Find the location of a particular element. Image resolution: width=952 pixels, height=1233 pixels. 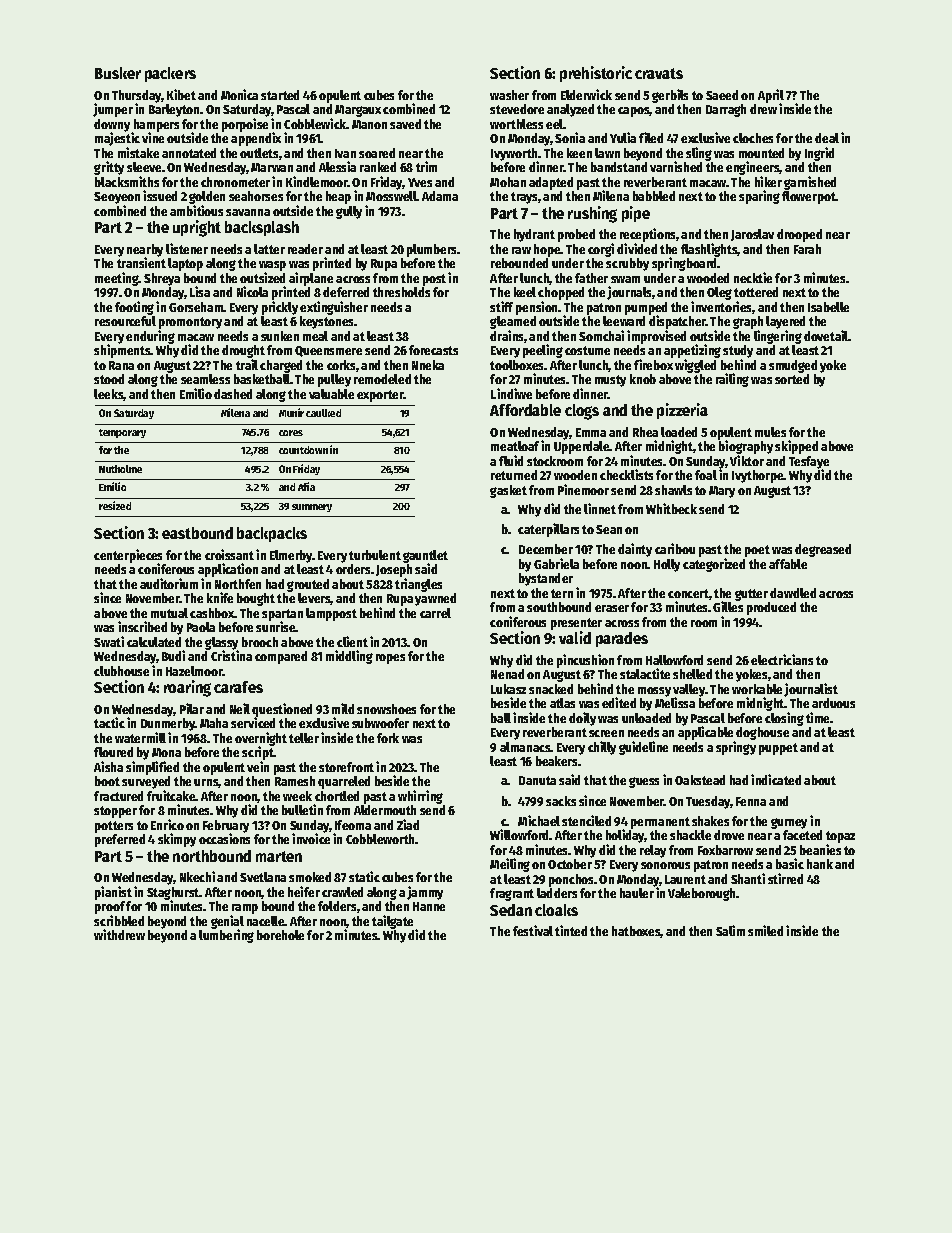

pizzeria is located at coordinates (682, 411).
